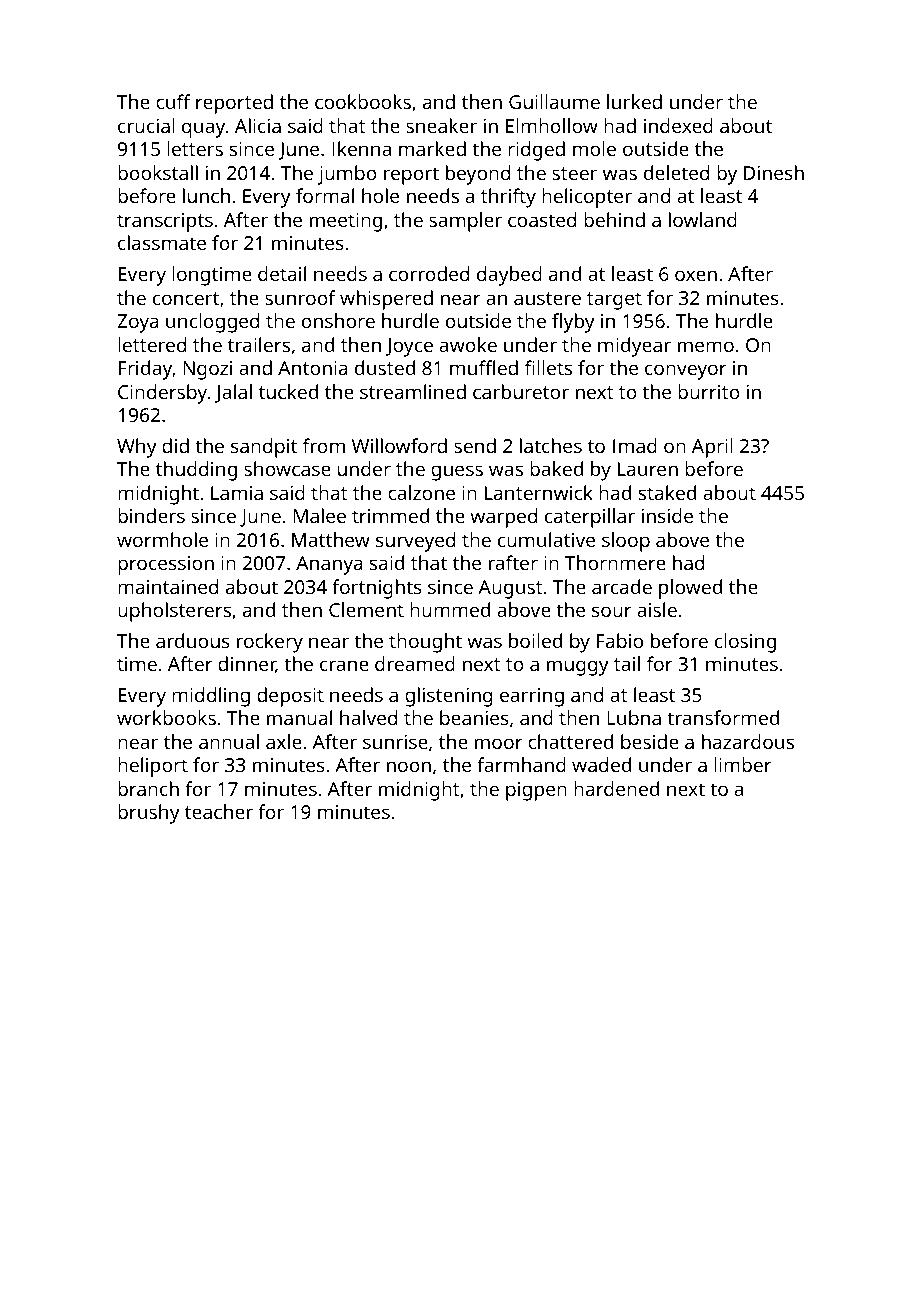 This document has height=1311, width=924. What do you see at coordinates (614, 219) in the document?
I see `behind` at bounding box center [614, 219].
